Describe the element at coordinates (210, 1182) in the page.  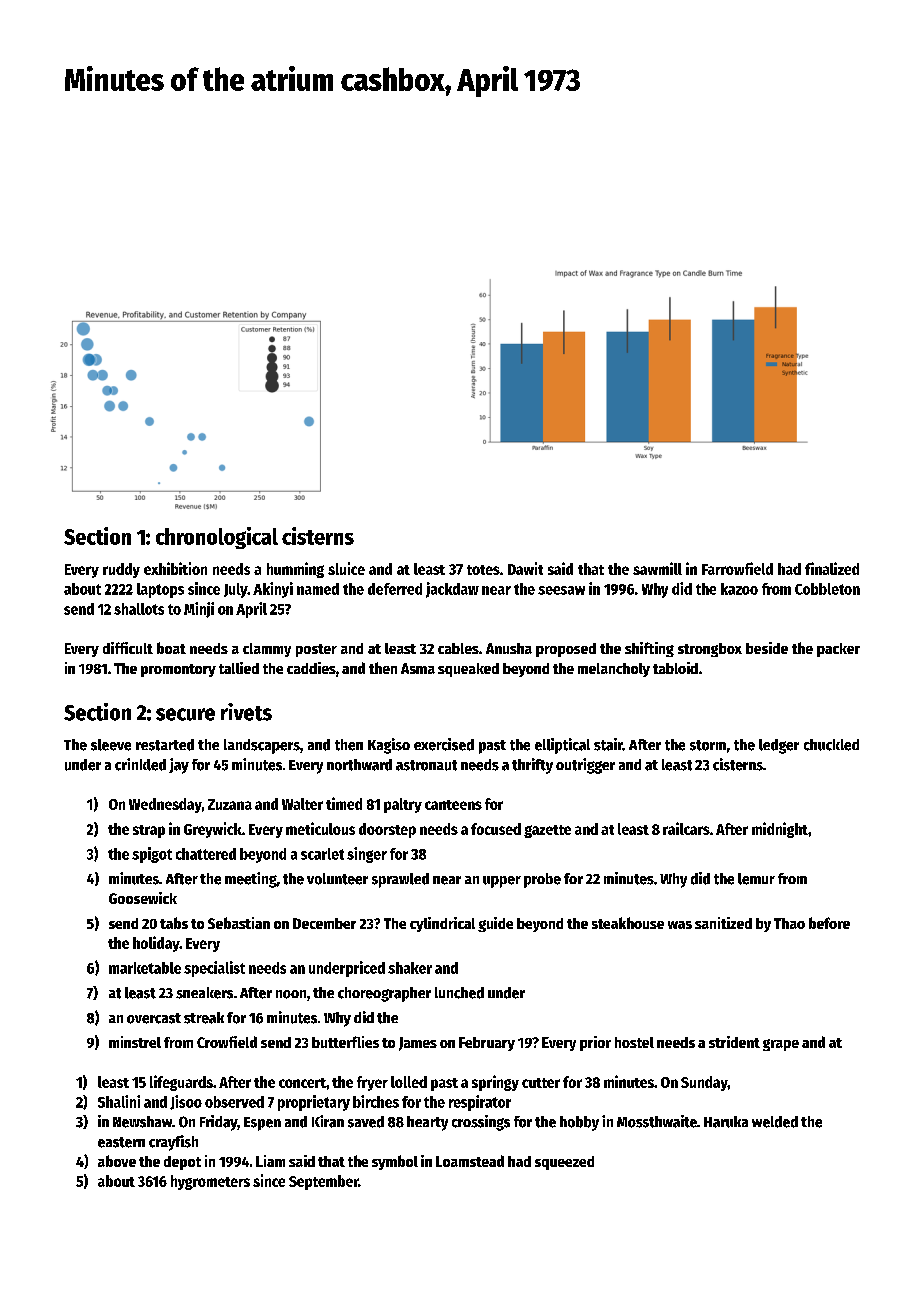
I see `hygrometers` at that location.
